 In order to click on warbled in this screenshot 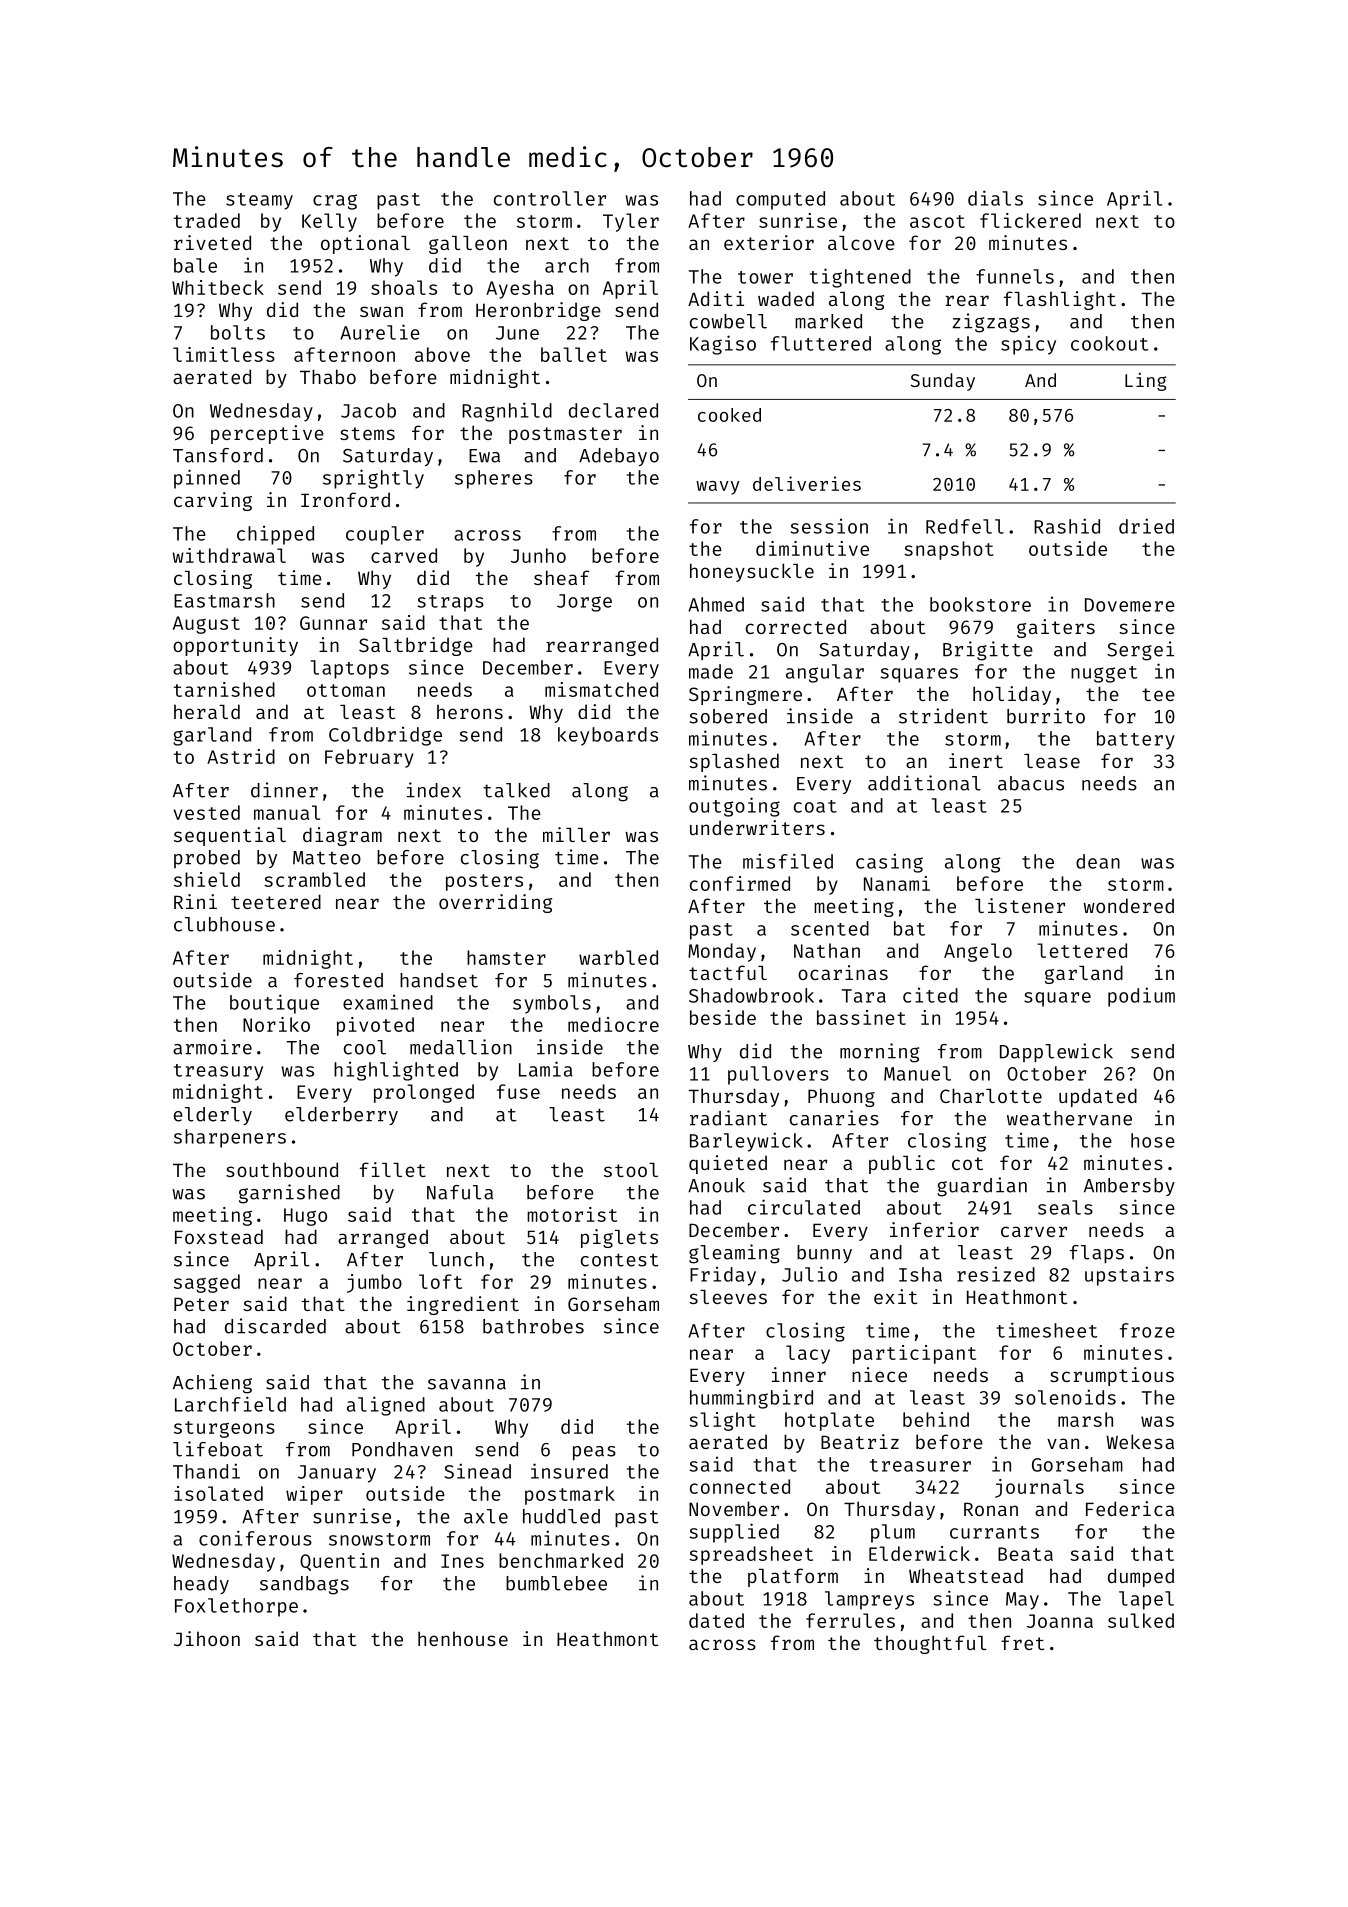, I will do `click(618, 957)`.
